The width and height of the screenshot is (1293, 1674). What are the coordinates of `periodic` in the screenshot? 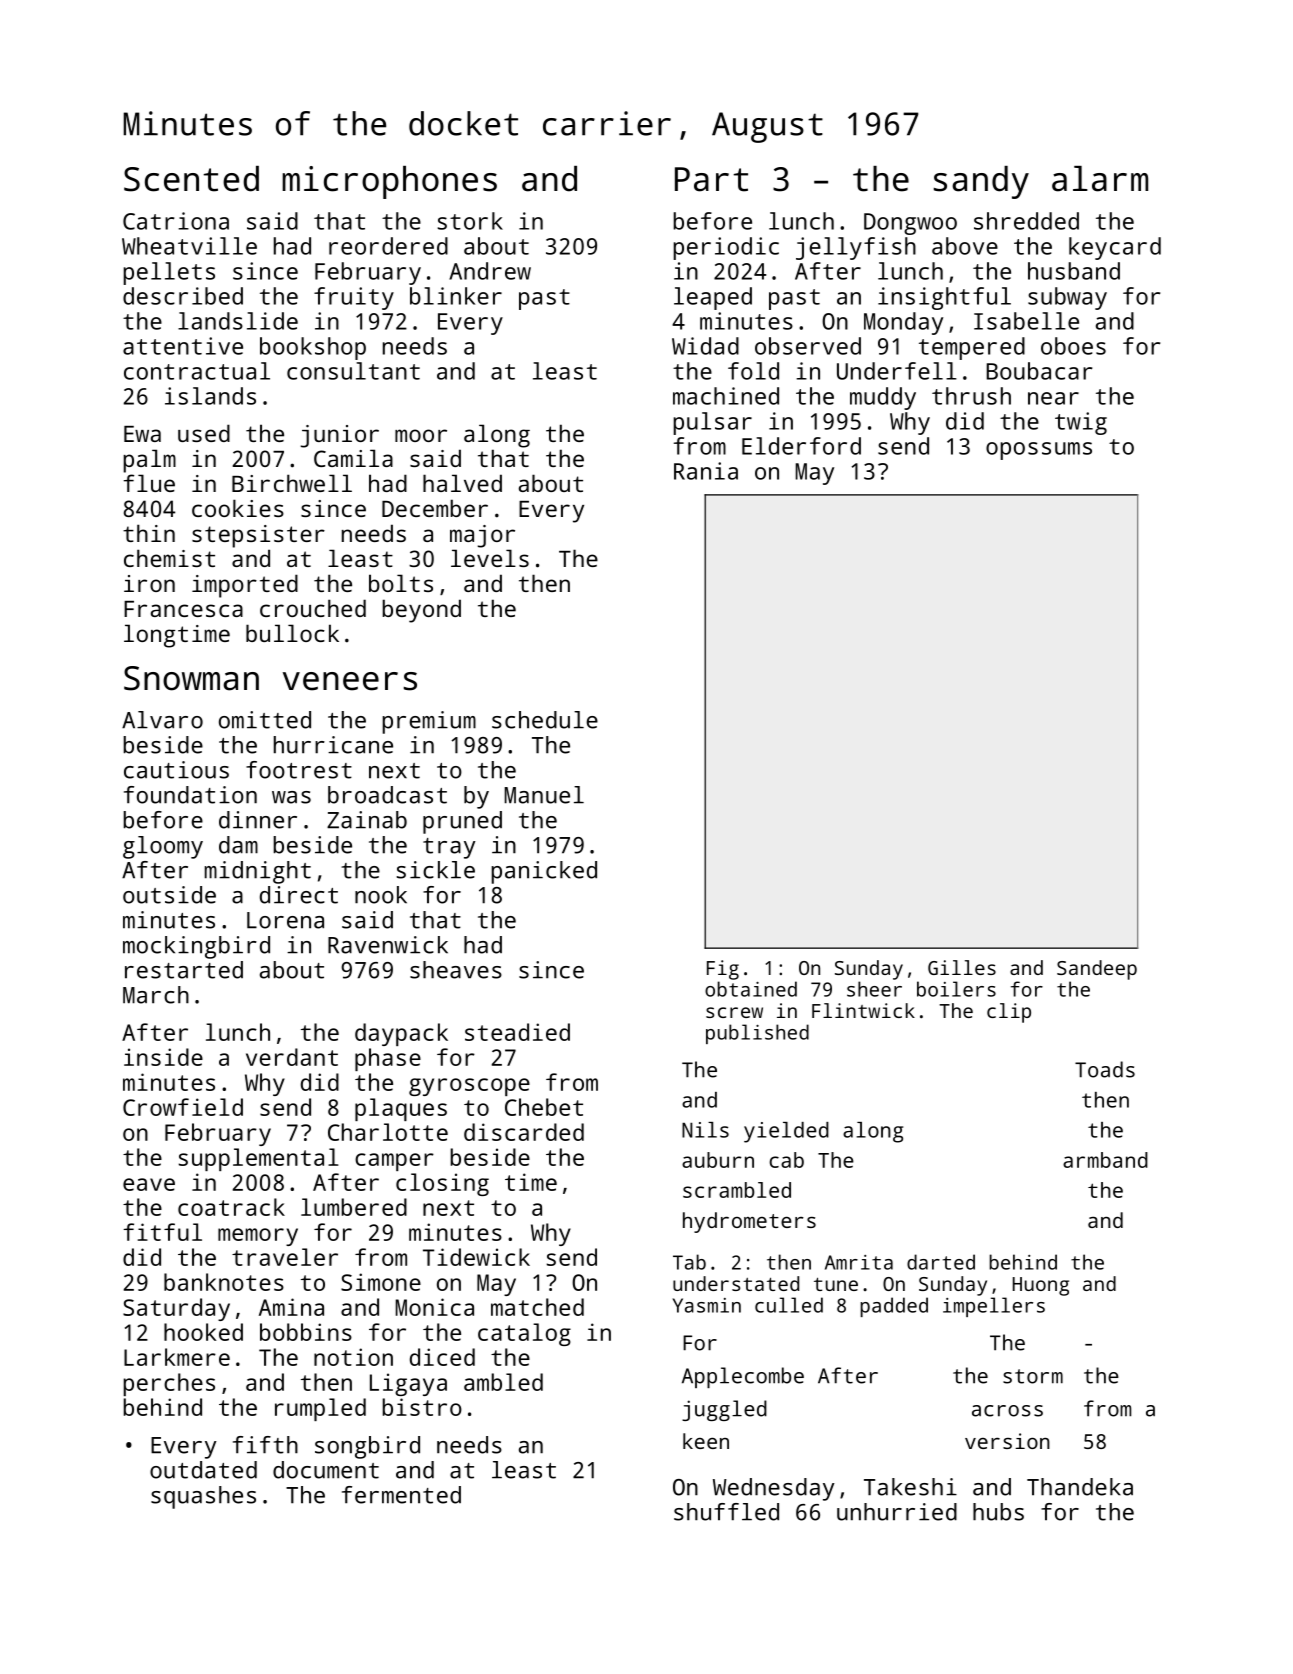 It's located at (726, 248).
